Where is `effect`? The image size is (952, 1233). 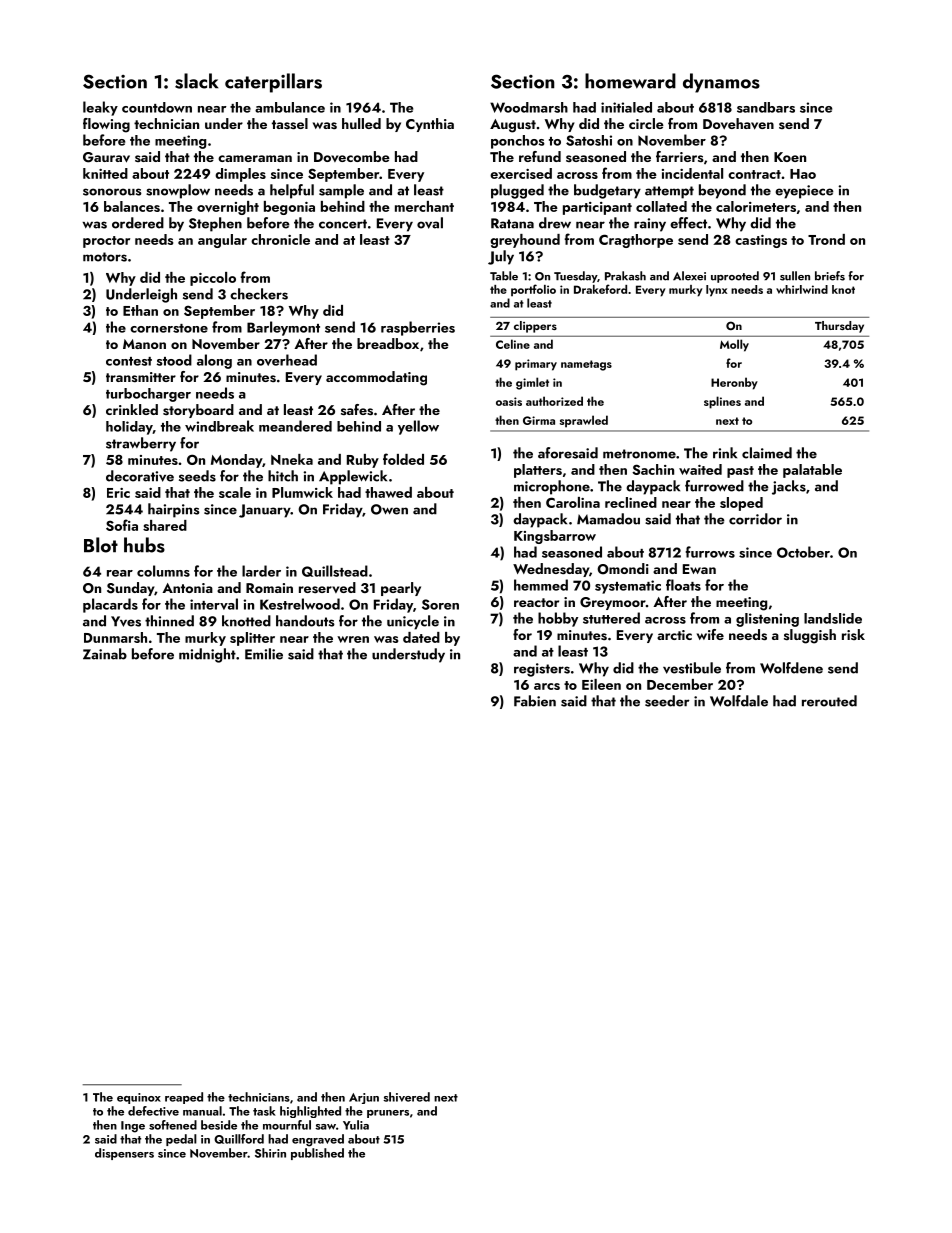
effect is located at coordinates (688, 223).
